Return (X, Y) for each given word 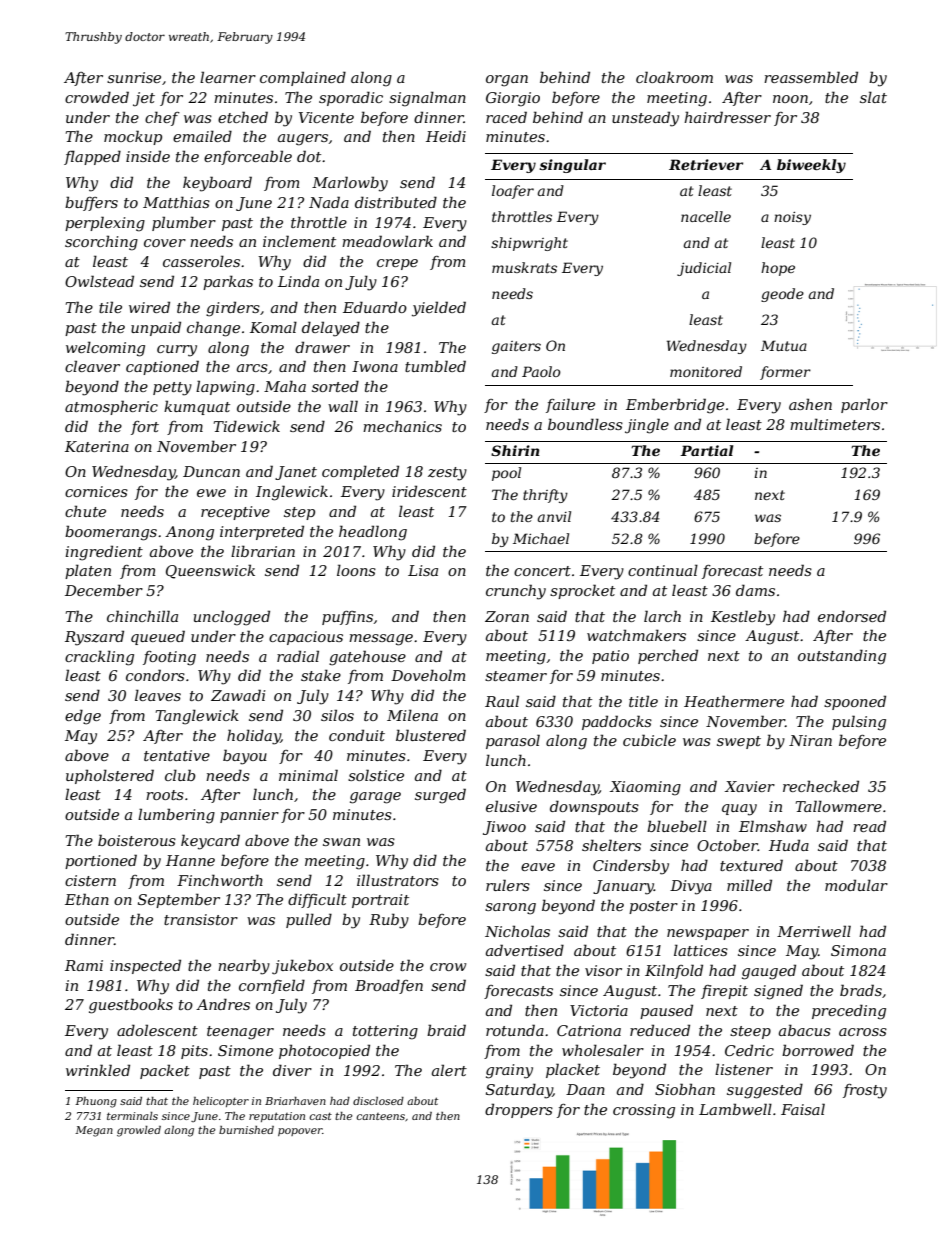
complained (303, 78)
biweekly (811, 166)
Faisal (803, 1109)
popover (300, 1132)
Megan (94, 1131)
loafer (513, 192)
